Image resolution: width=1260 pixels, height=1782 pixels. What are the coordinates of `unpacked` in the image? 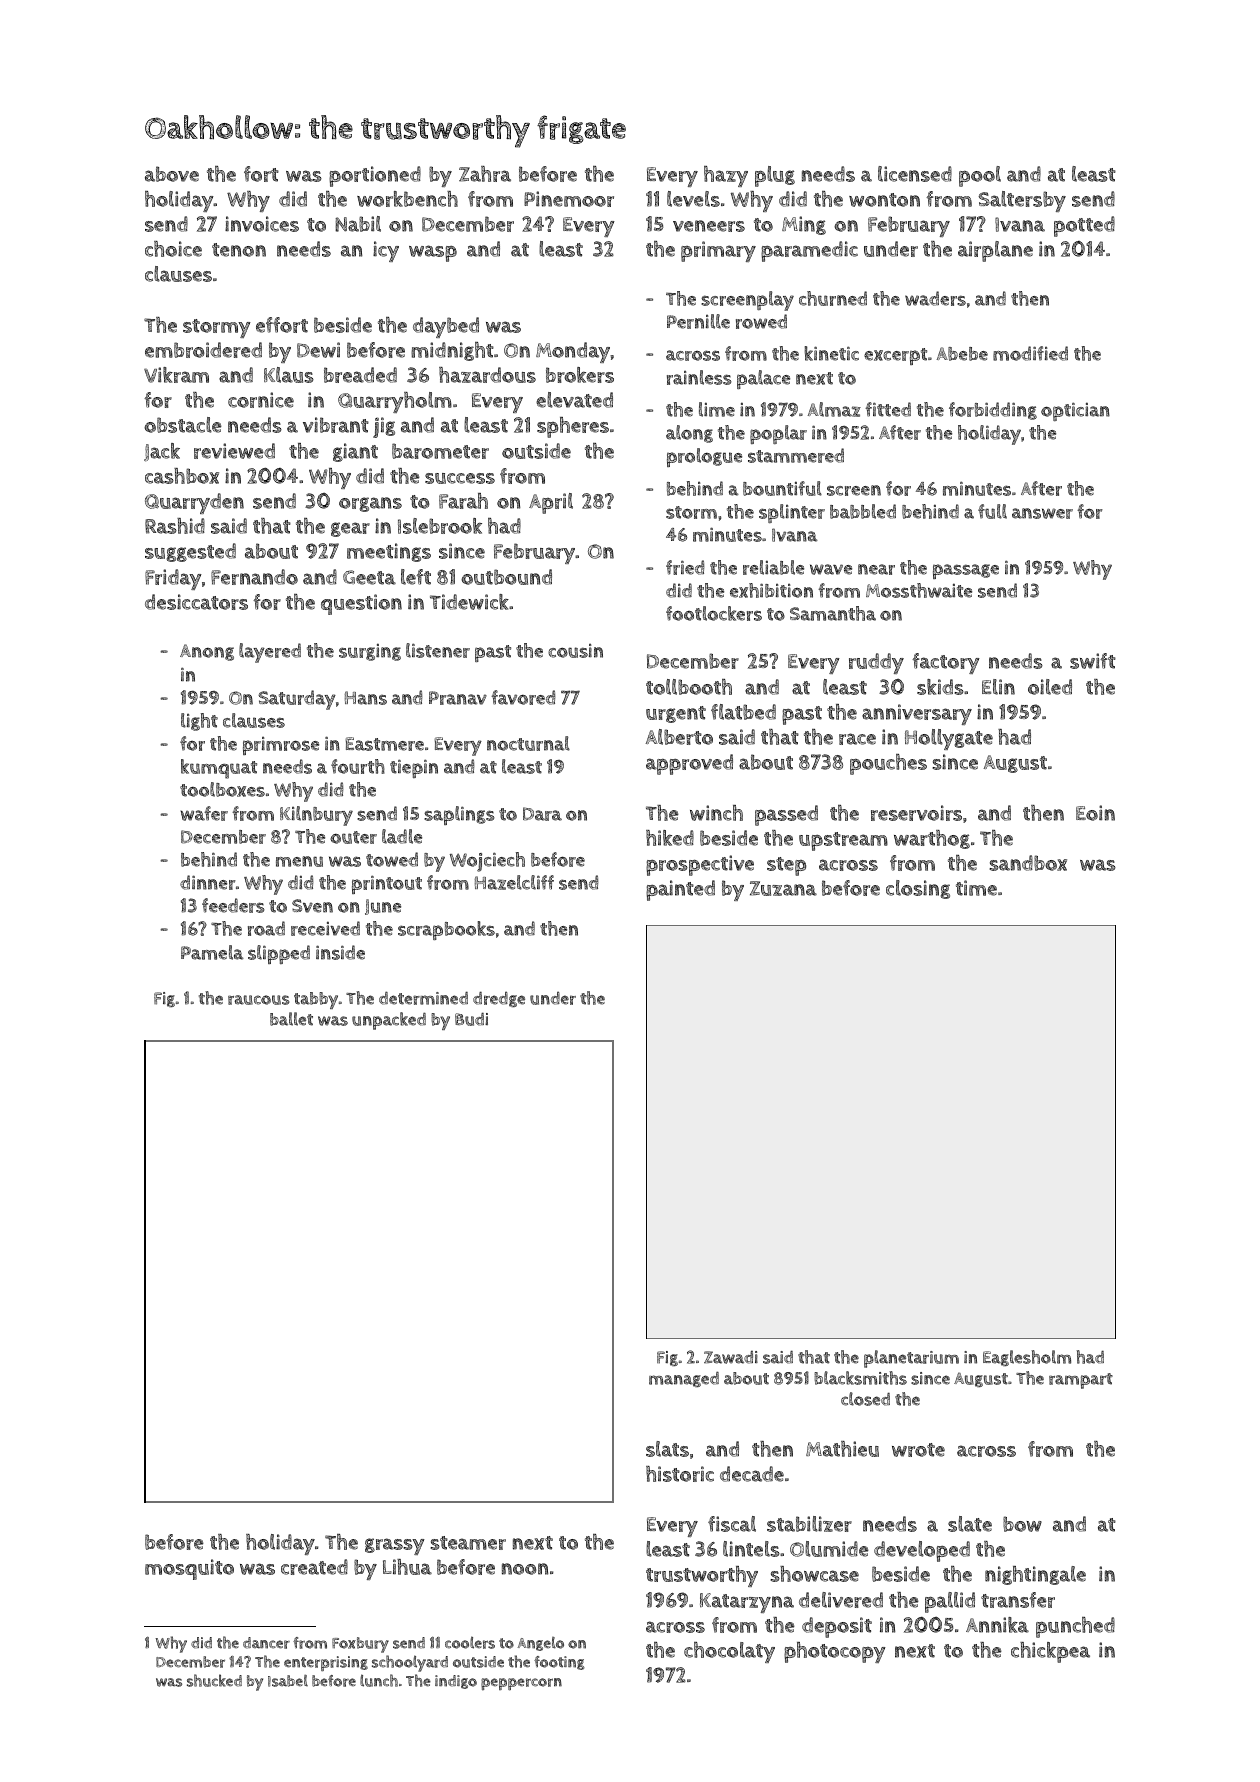 It's located at (389, 1021).
